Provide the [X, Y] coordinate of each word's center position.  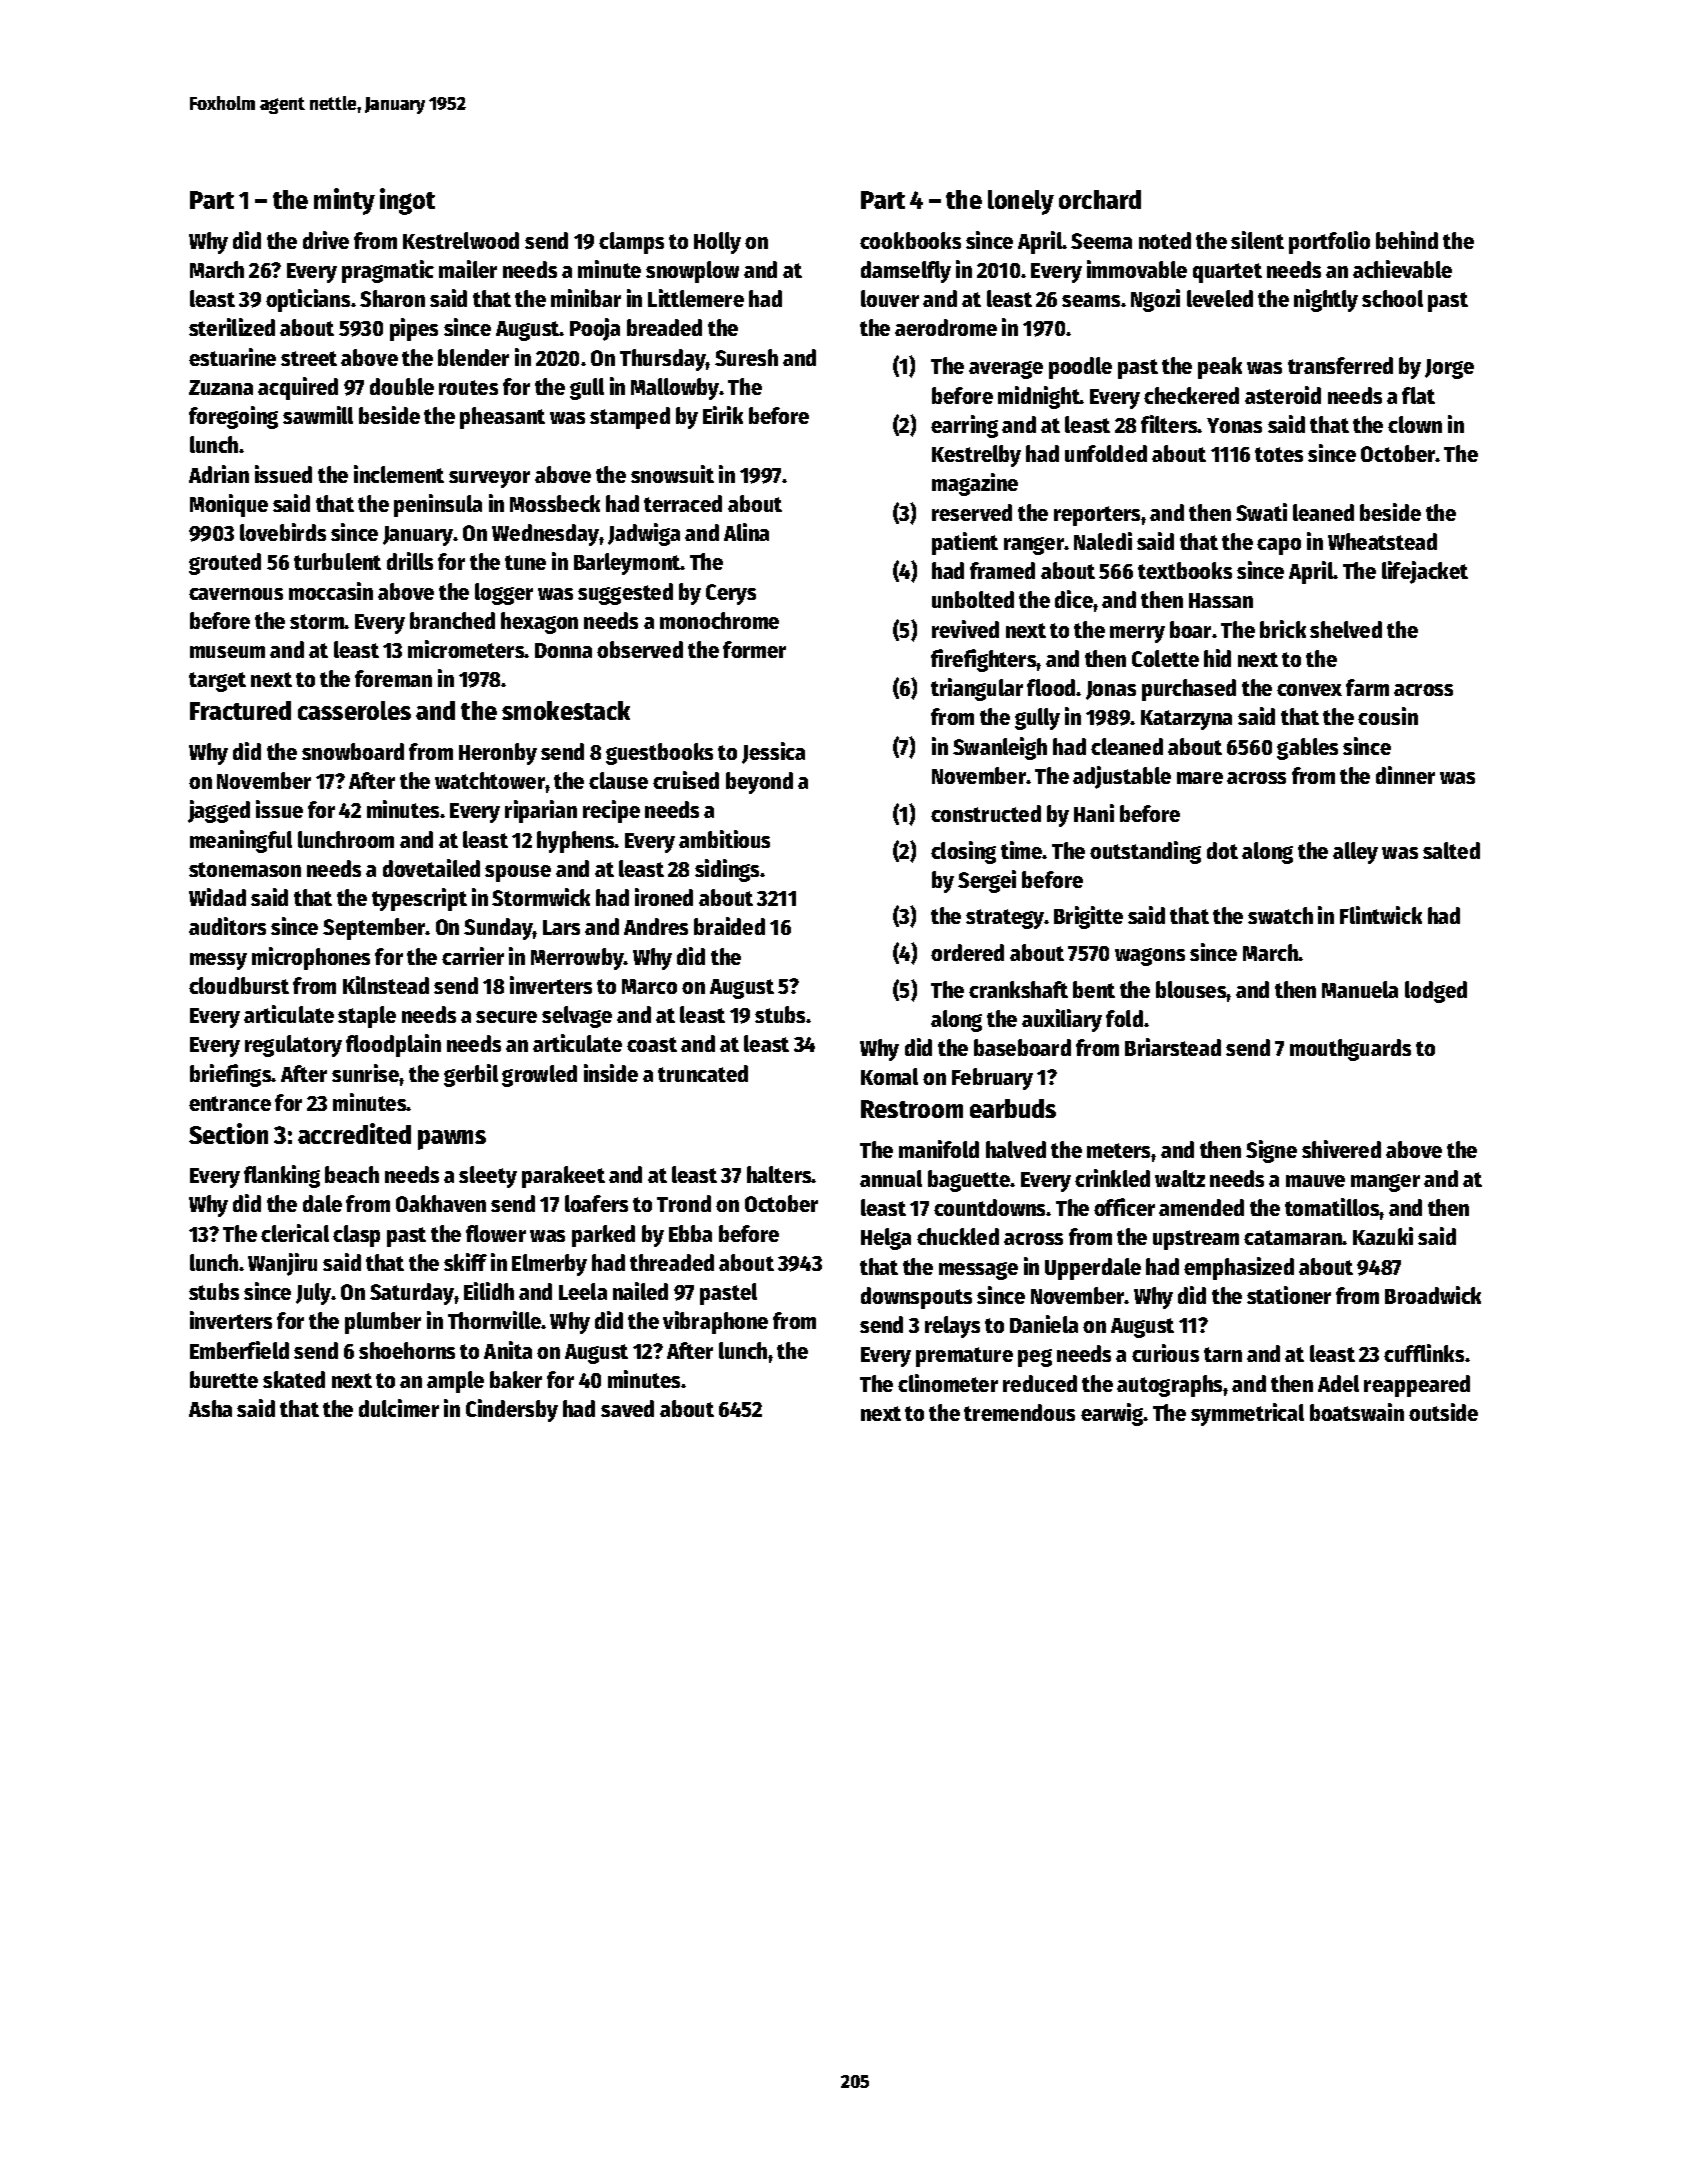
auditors [227, 926]
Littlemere [696, 298]
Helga [886, 1239]
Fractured [240, 710]
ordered [967, 952]
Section [228, 1133]
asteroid [1283, 395]
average [1006, 370]
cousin [1388, 716]
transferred [1340, 365]
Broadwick [1433, 1295]
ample [455, 1382]
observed [640, 649]
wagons [1150, 957]
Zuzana [221, 387]
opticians [308, 300]
